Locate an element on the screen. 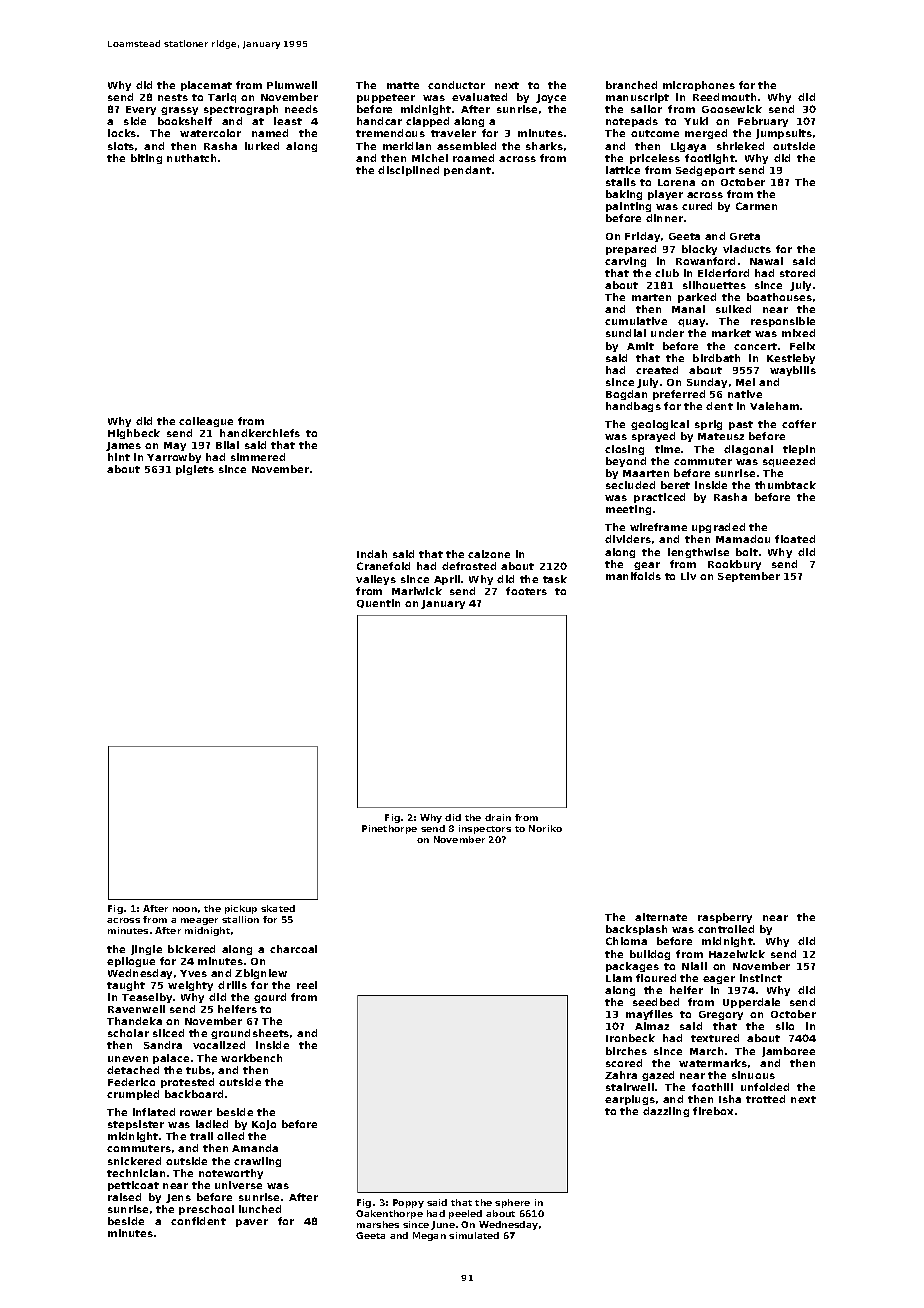 This screenshot has width=924, height=1308. microphones is located at coordinates (699, 86).
